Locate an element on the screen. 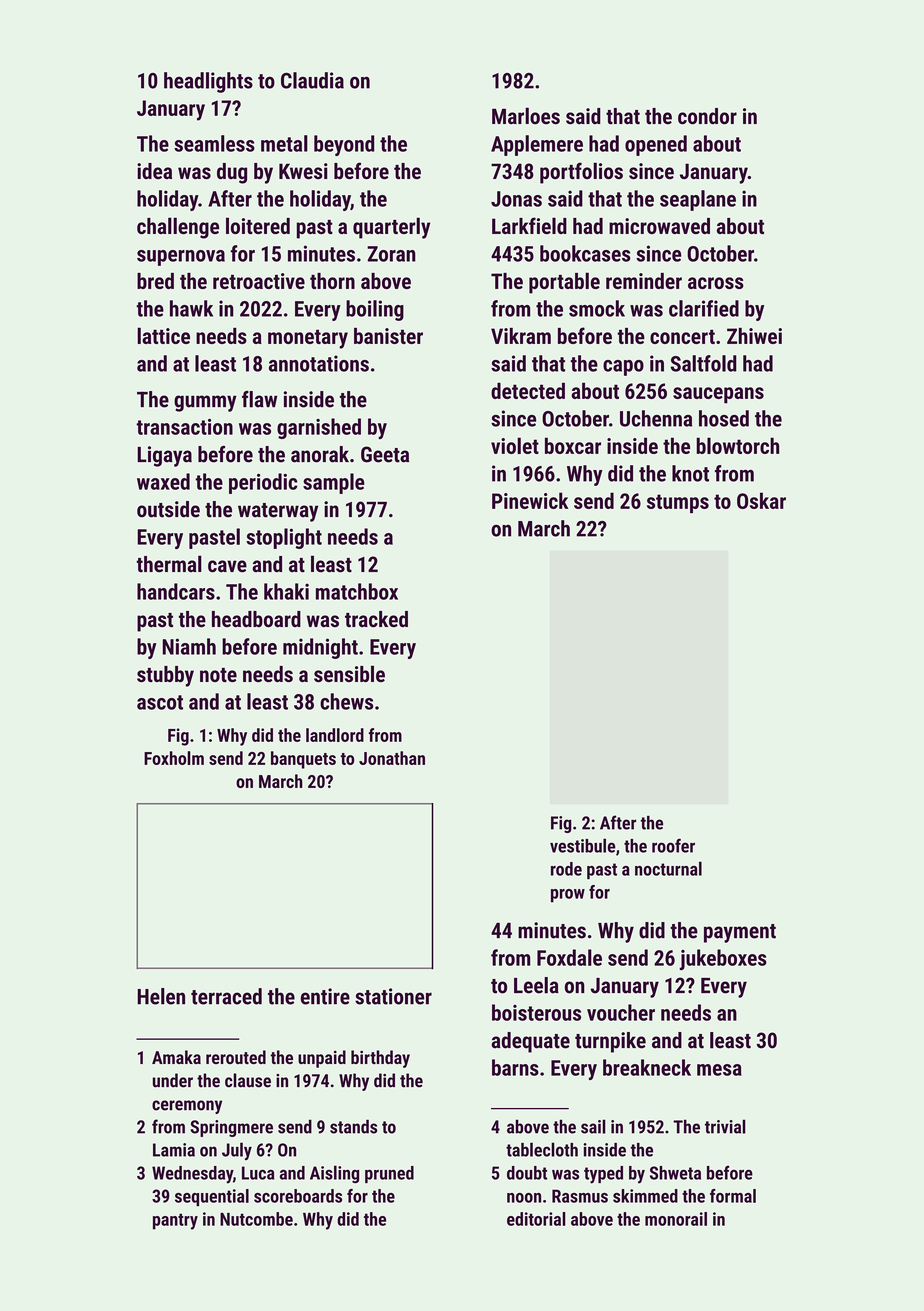 This screenshot has width=924, height=1311. stumps is located at coordinates (678, 503).
